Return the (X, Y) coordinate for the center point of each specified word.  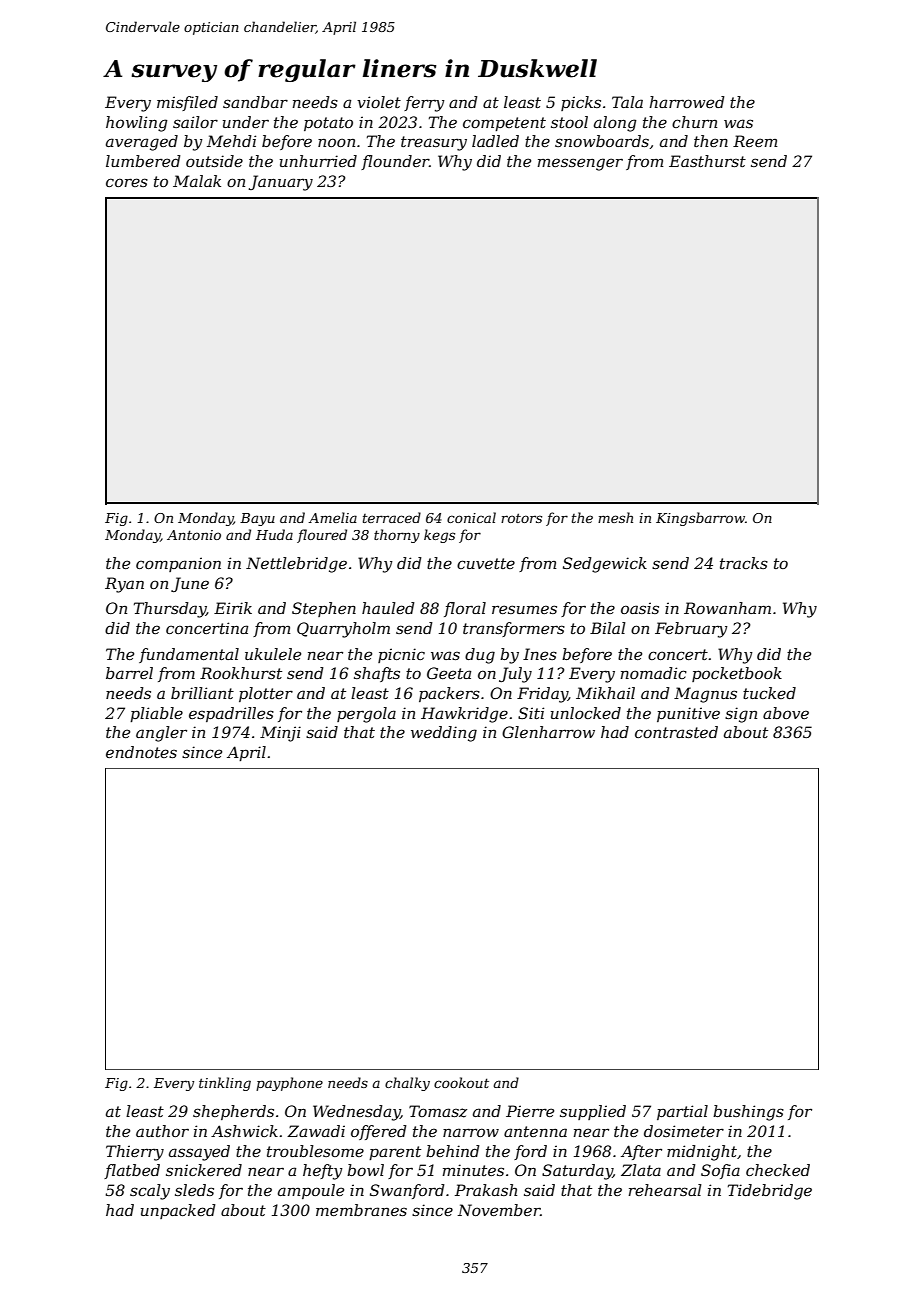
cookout (461, 1082)
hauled (388, 608)
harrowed (687, 102)
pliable (156, 714)
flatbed (132, 1171)
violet (379, 102)
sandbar (255, 102)
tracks (744, 563)
